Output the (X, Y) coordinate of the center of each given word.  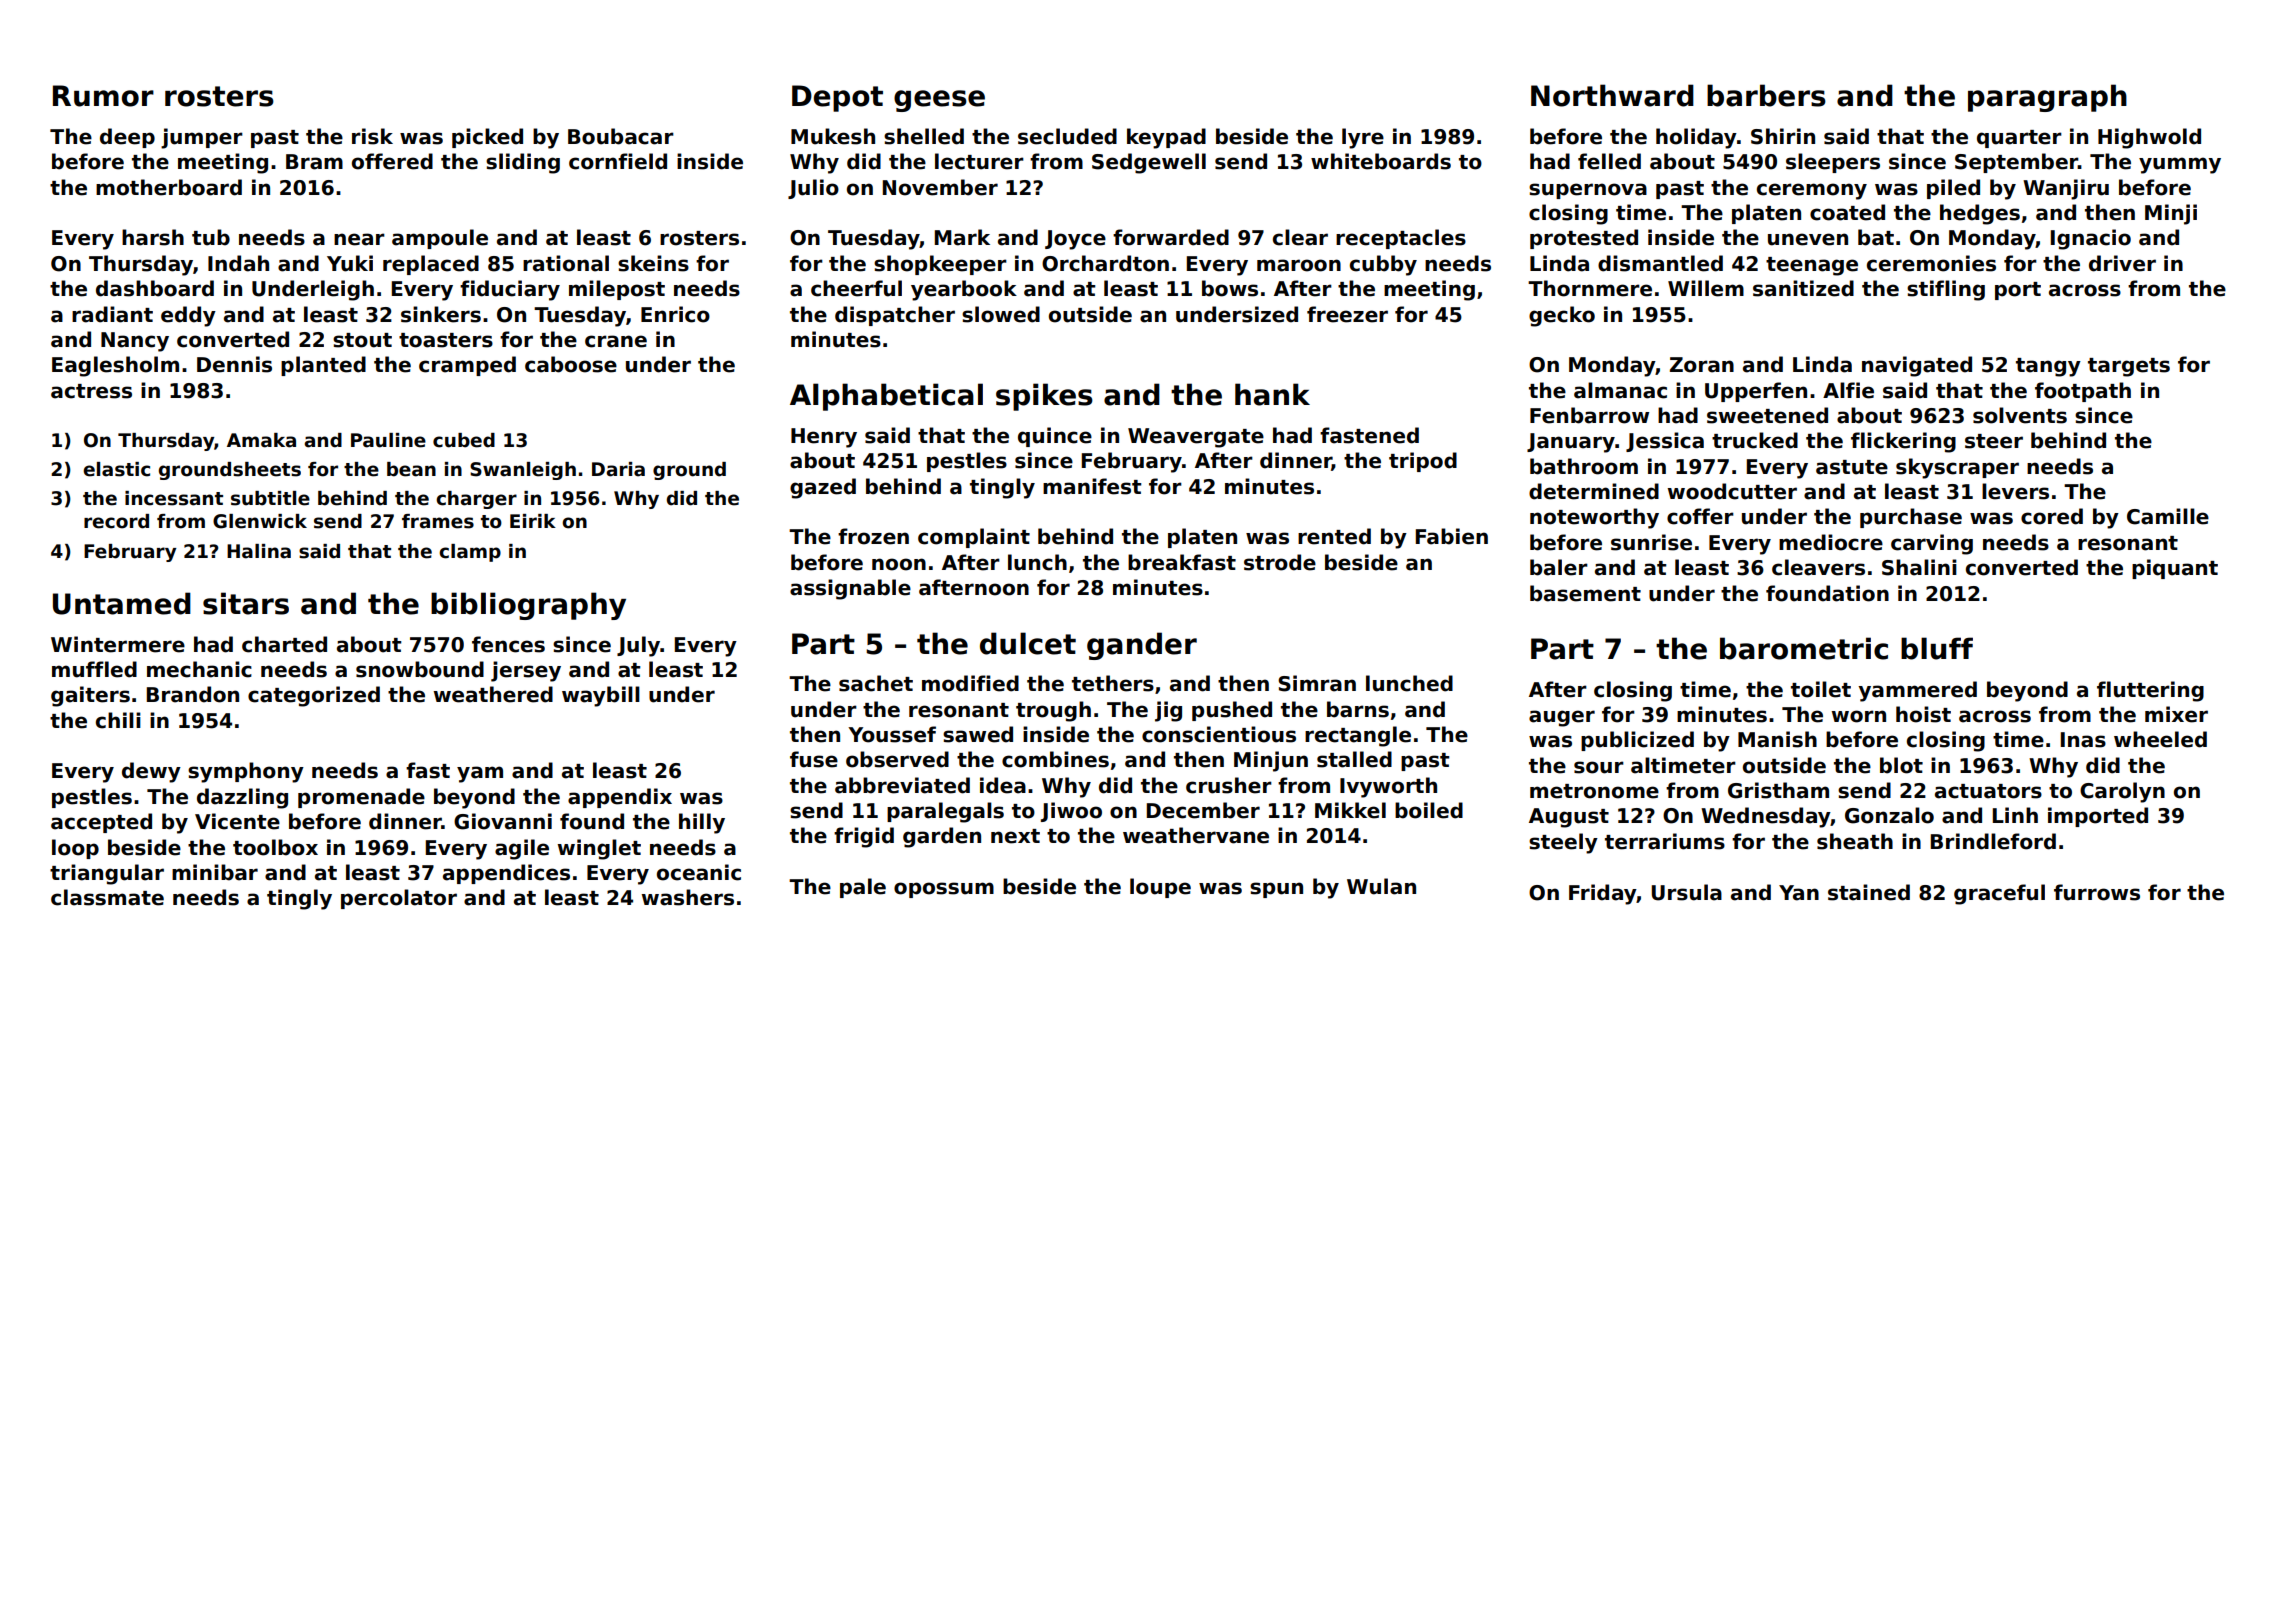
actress (91, 391)
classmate (107, 897)
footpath (2083, 392)
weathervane (1196, 835)
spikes (1044, 397)
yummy (2180, 165)
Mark (962, 237)
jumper (202, 138)
